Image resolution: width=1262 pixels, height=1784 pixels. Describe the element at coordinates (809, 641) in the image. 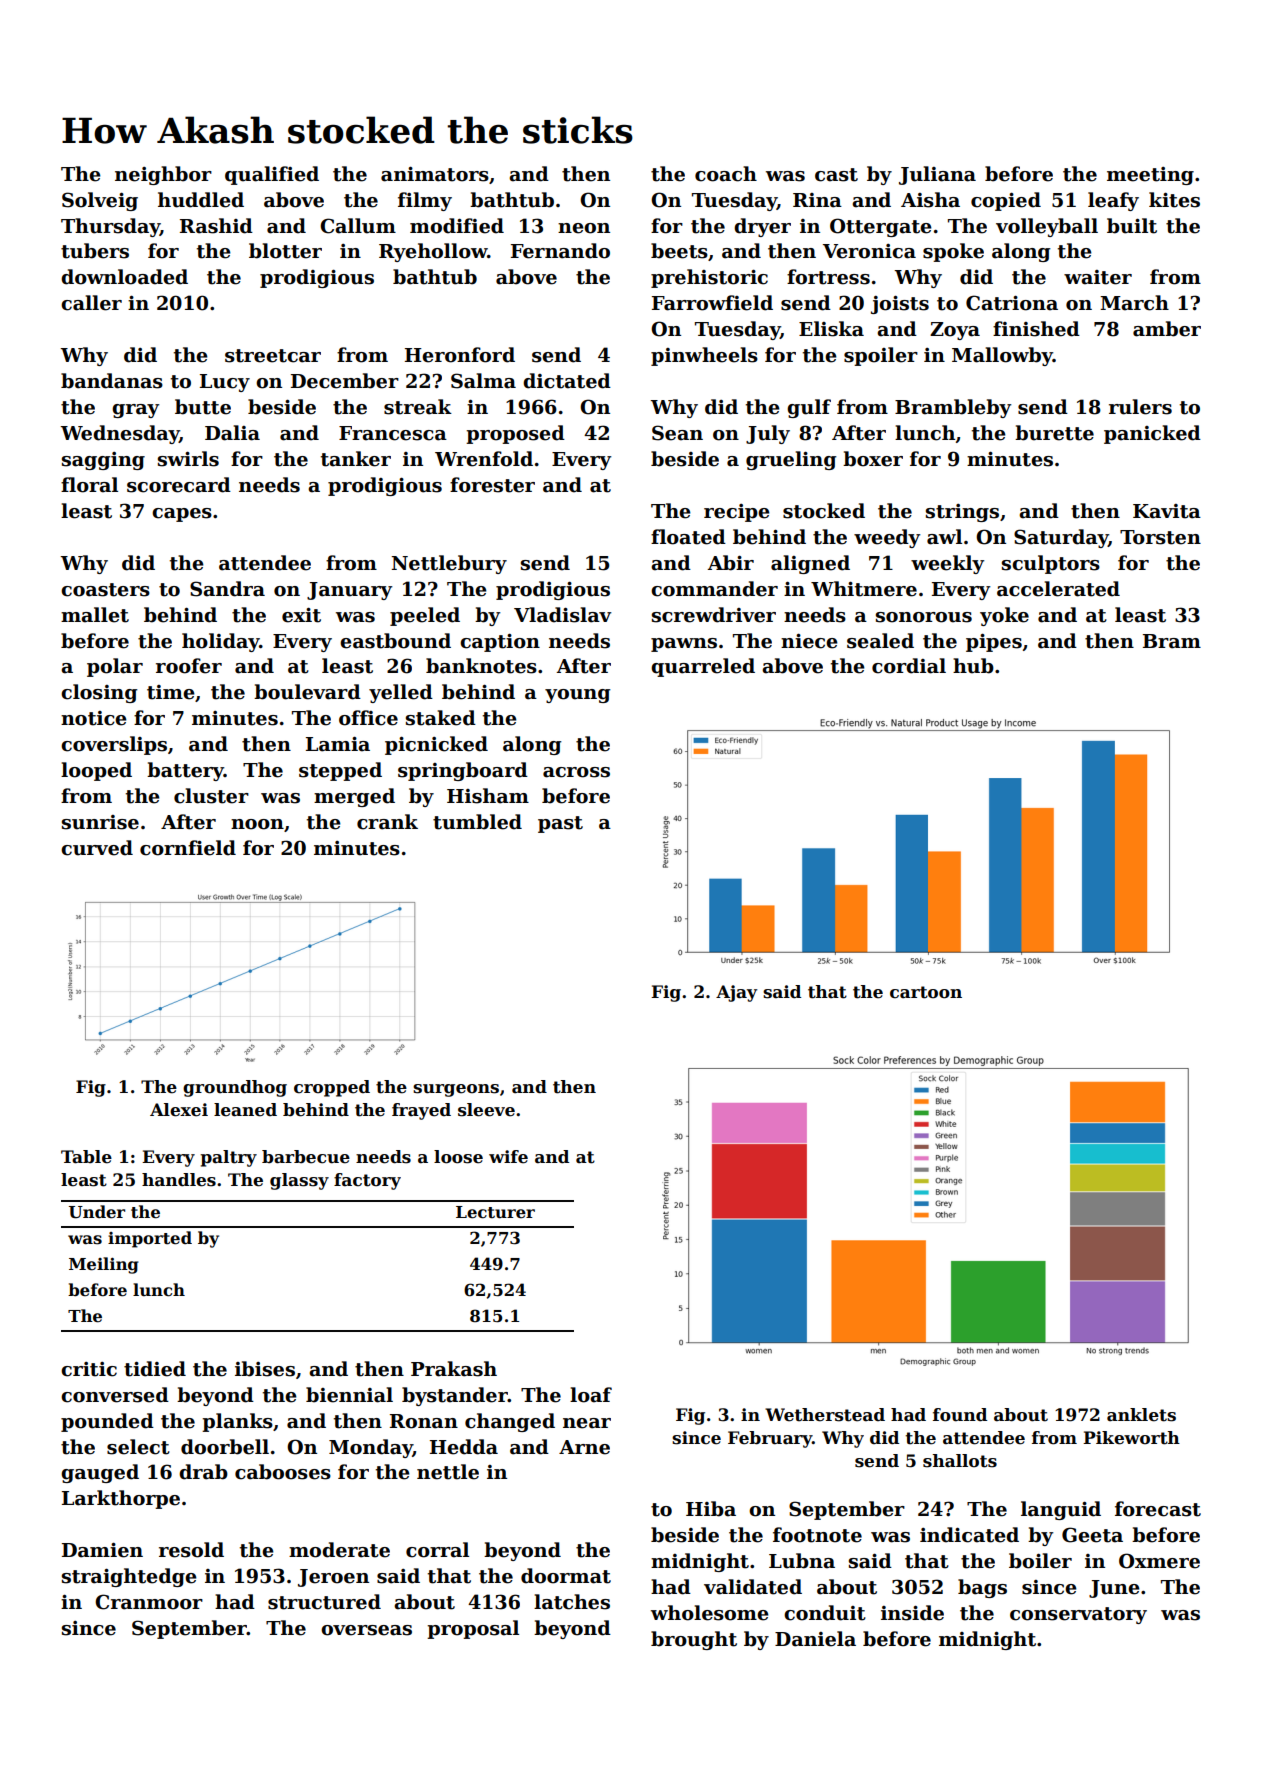

I see `niece` at that location.
